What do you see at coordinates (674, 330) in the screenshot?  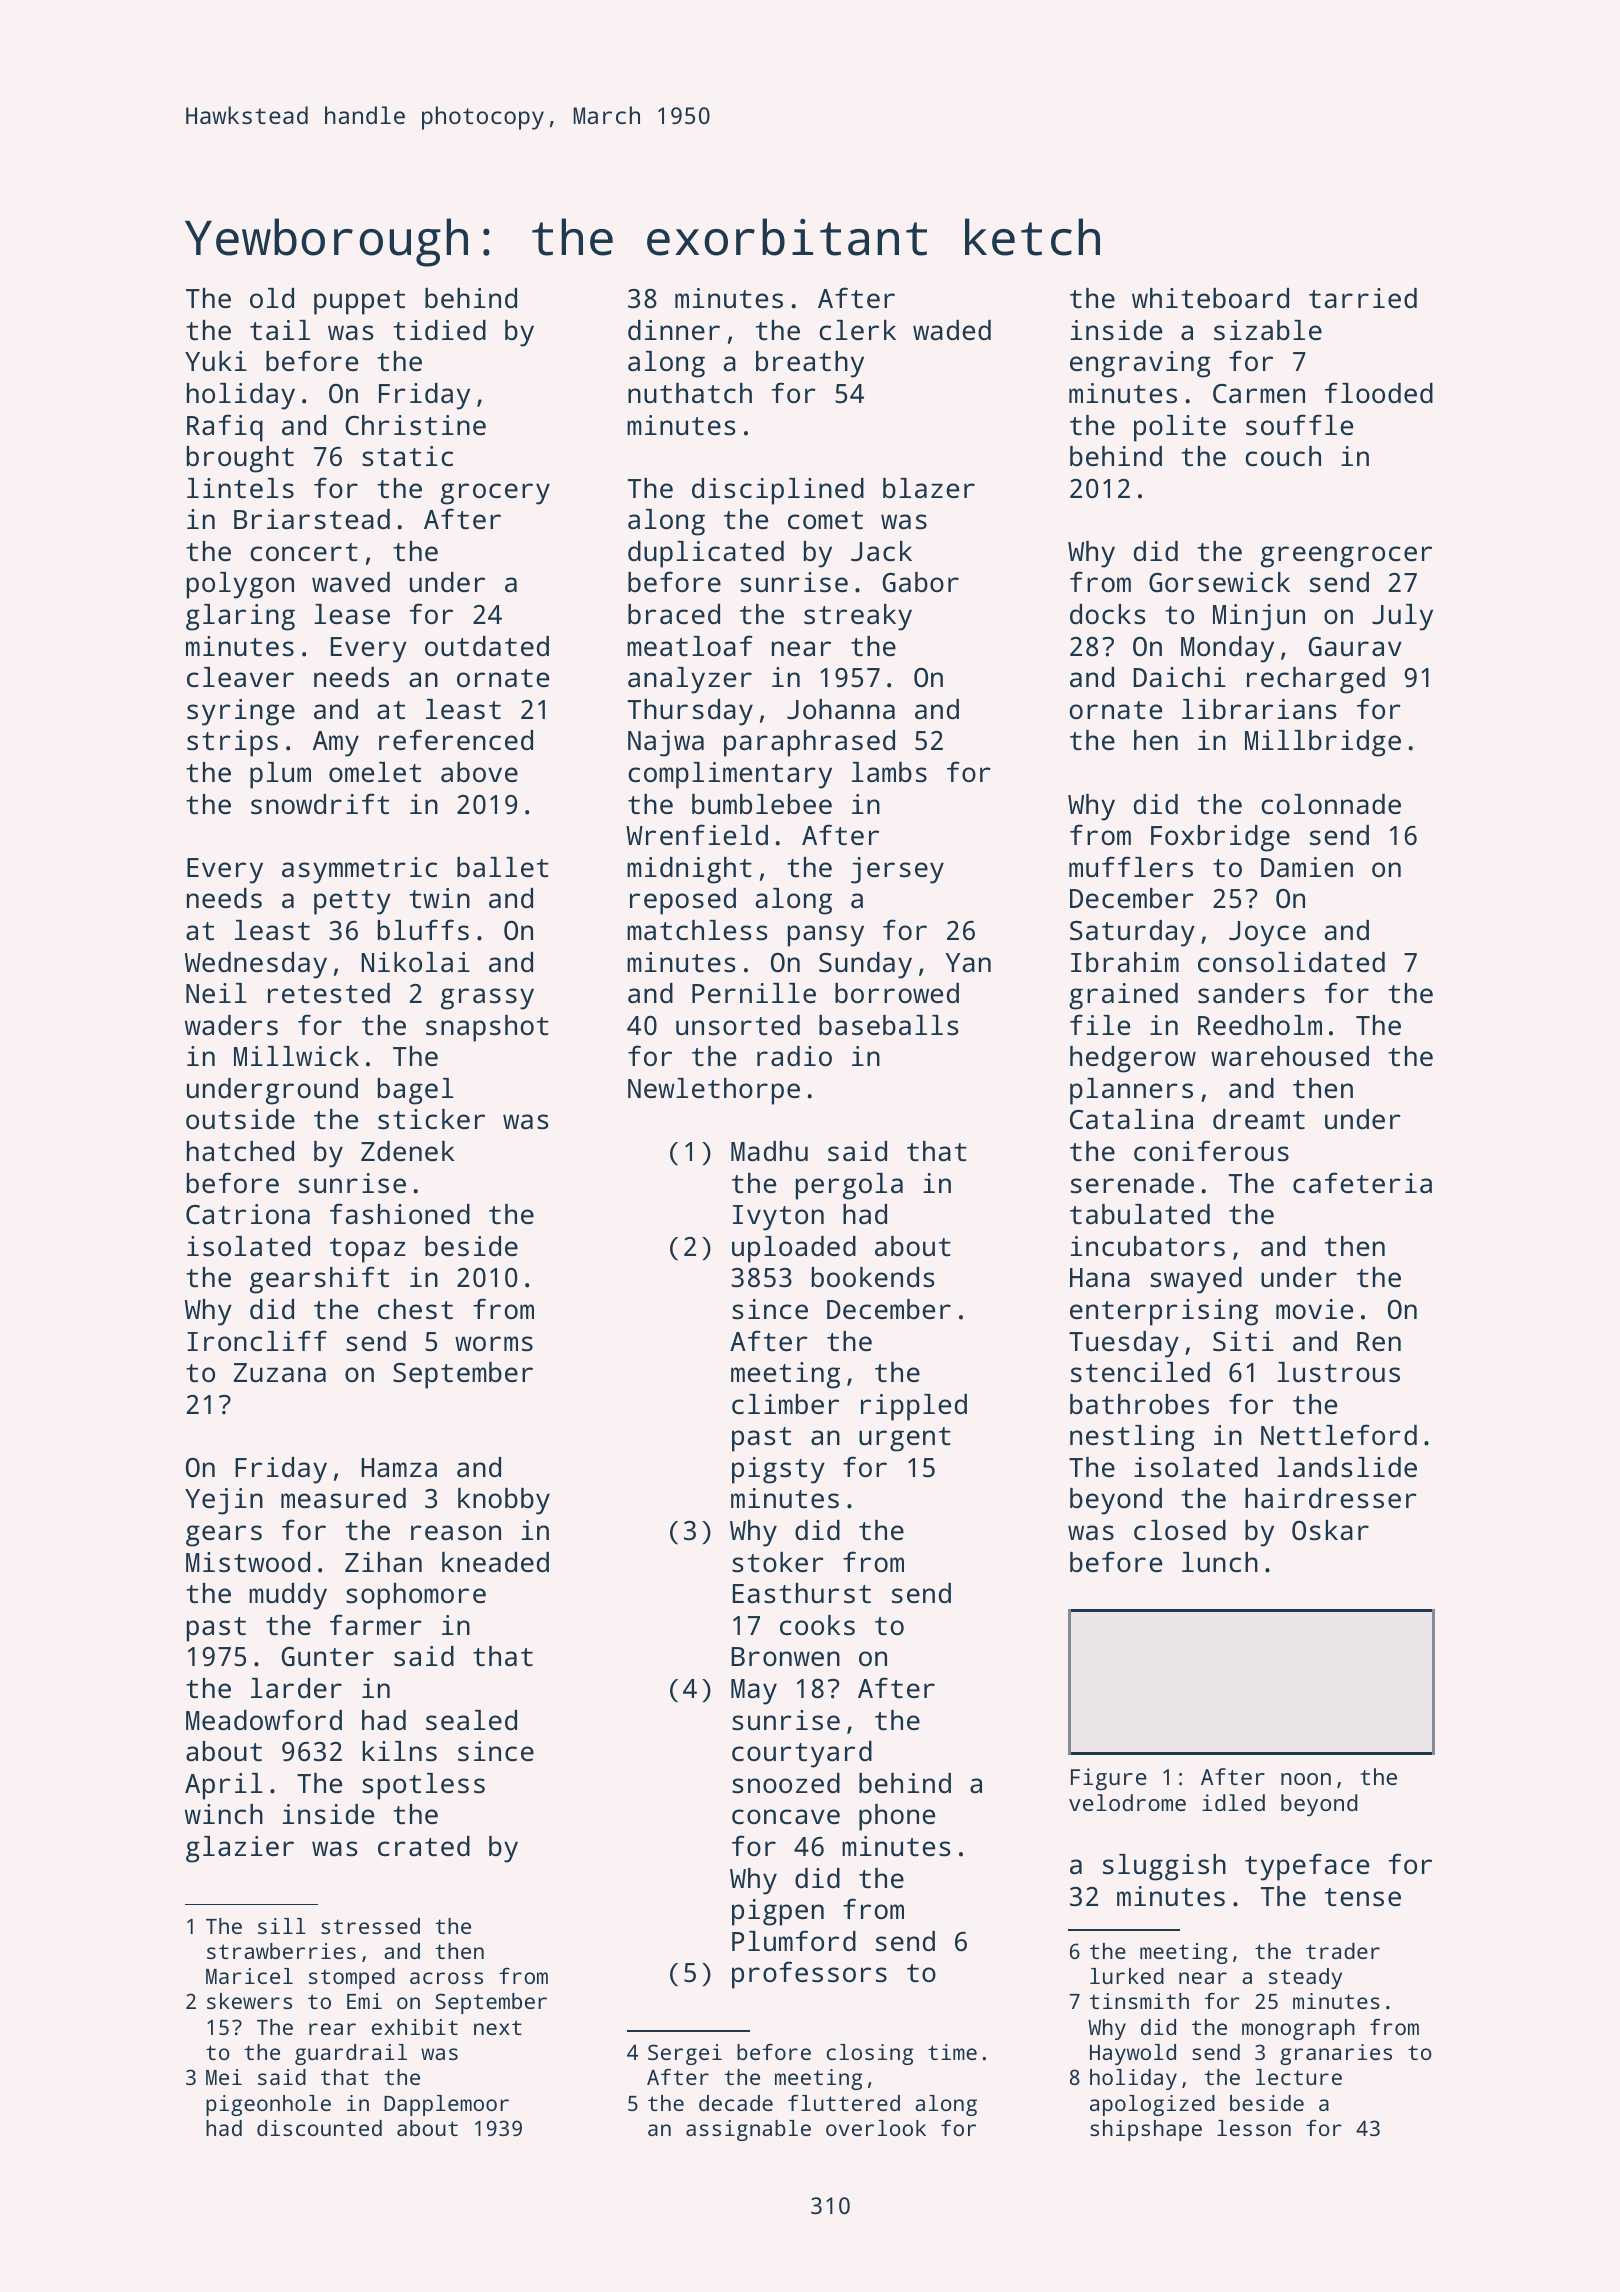 I see `dinner` at bounding box center [674, 330].
